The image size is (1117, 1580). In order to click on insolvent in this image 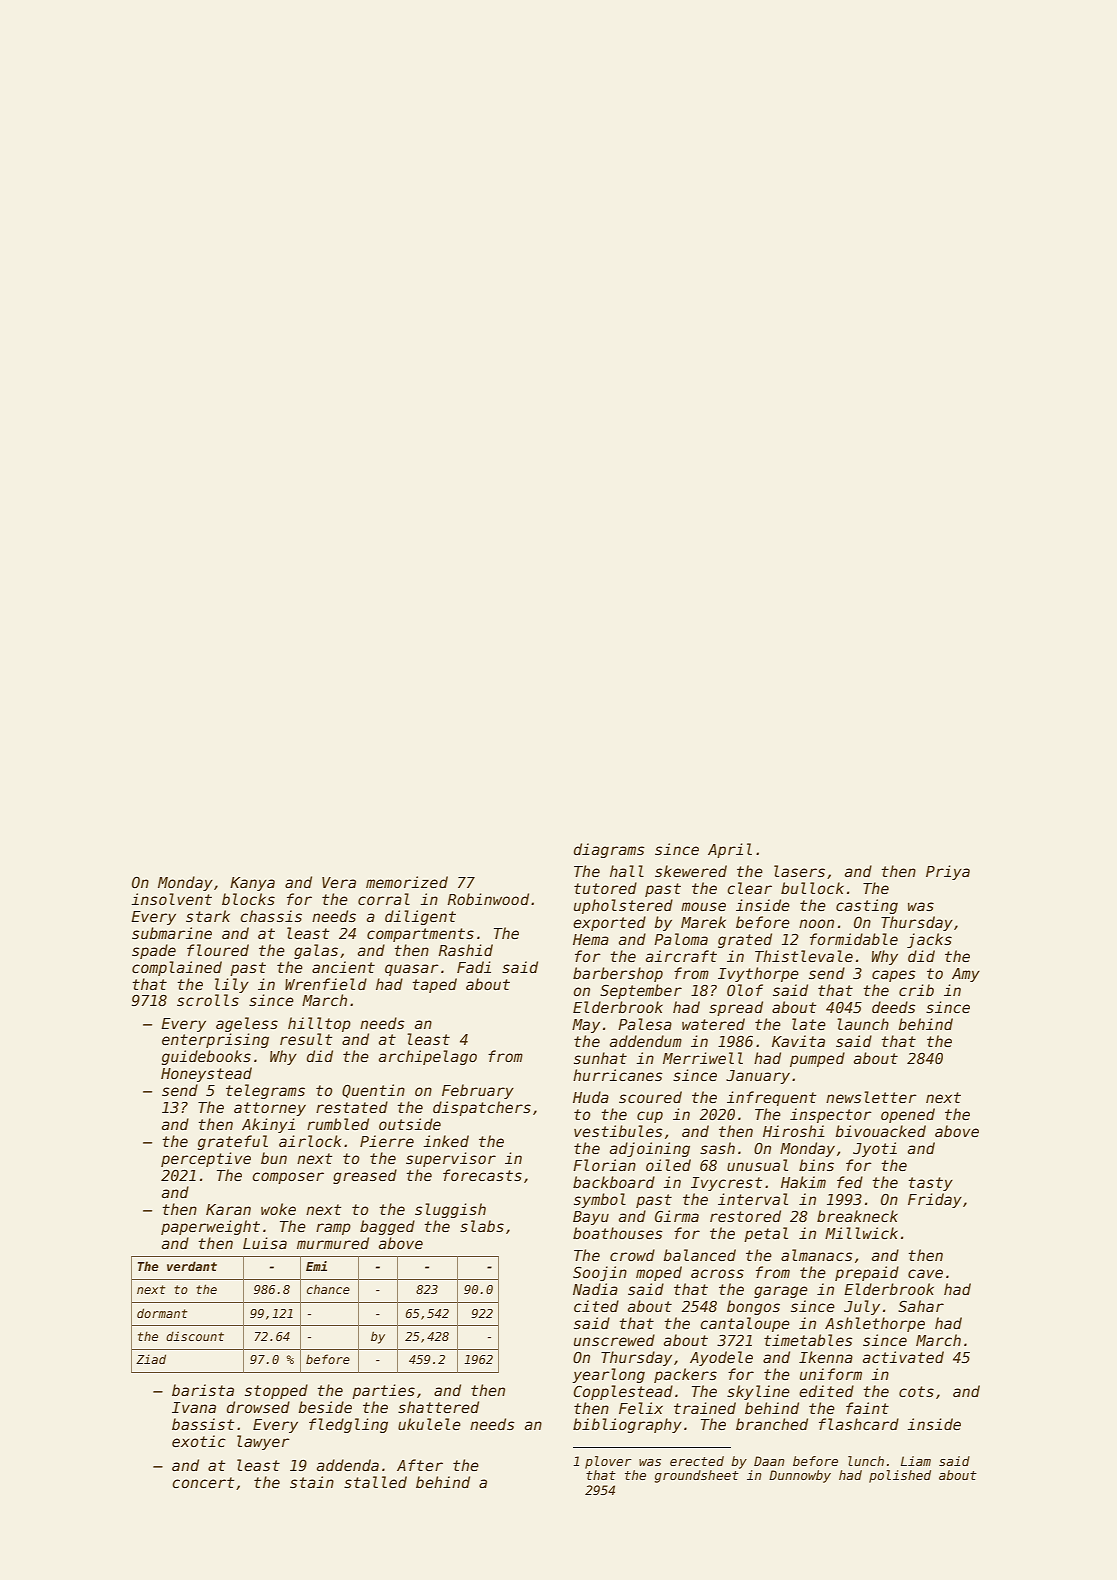, I will do `click(172, 899)`.
